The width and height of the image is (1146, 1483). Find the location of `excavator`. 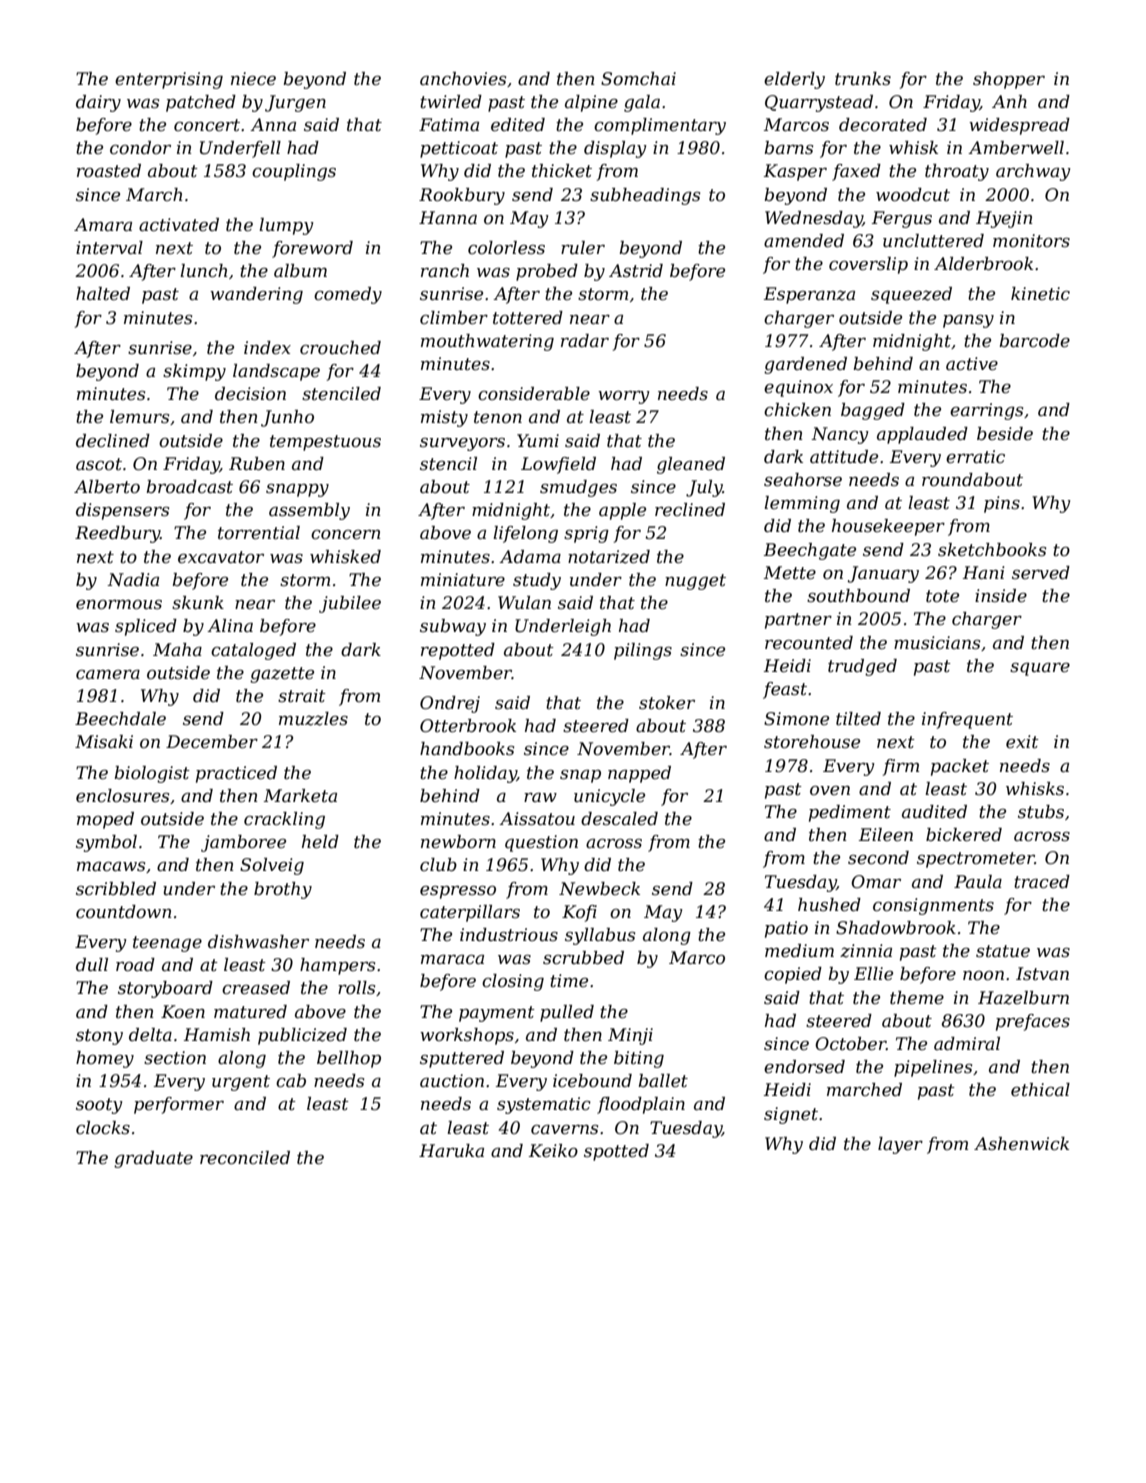

excavator is located at coordinates (221, 557).
